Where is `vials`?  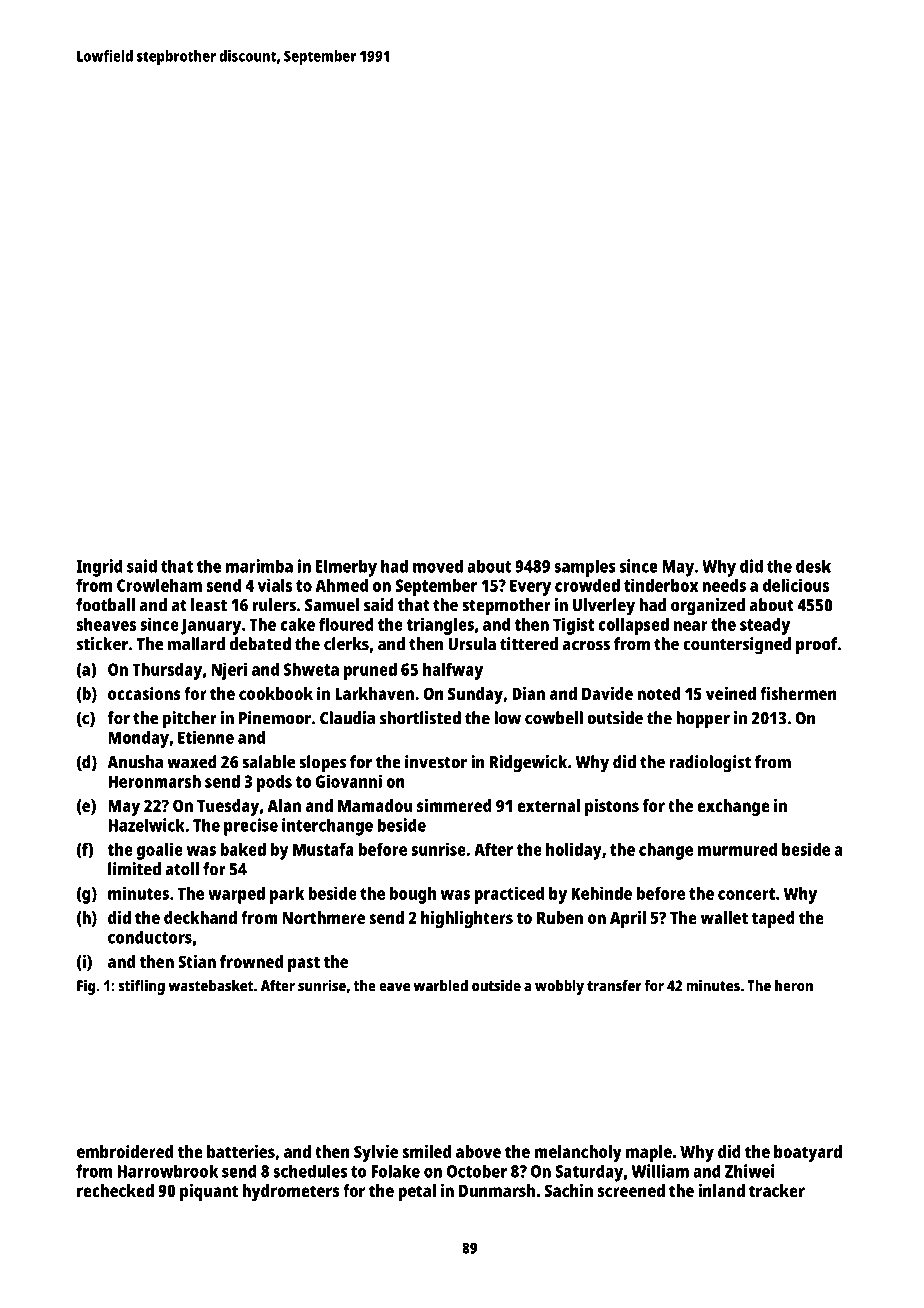
vials is located at coordinates (274, 585).
